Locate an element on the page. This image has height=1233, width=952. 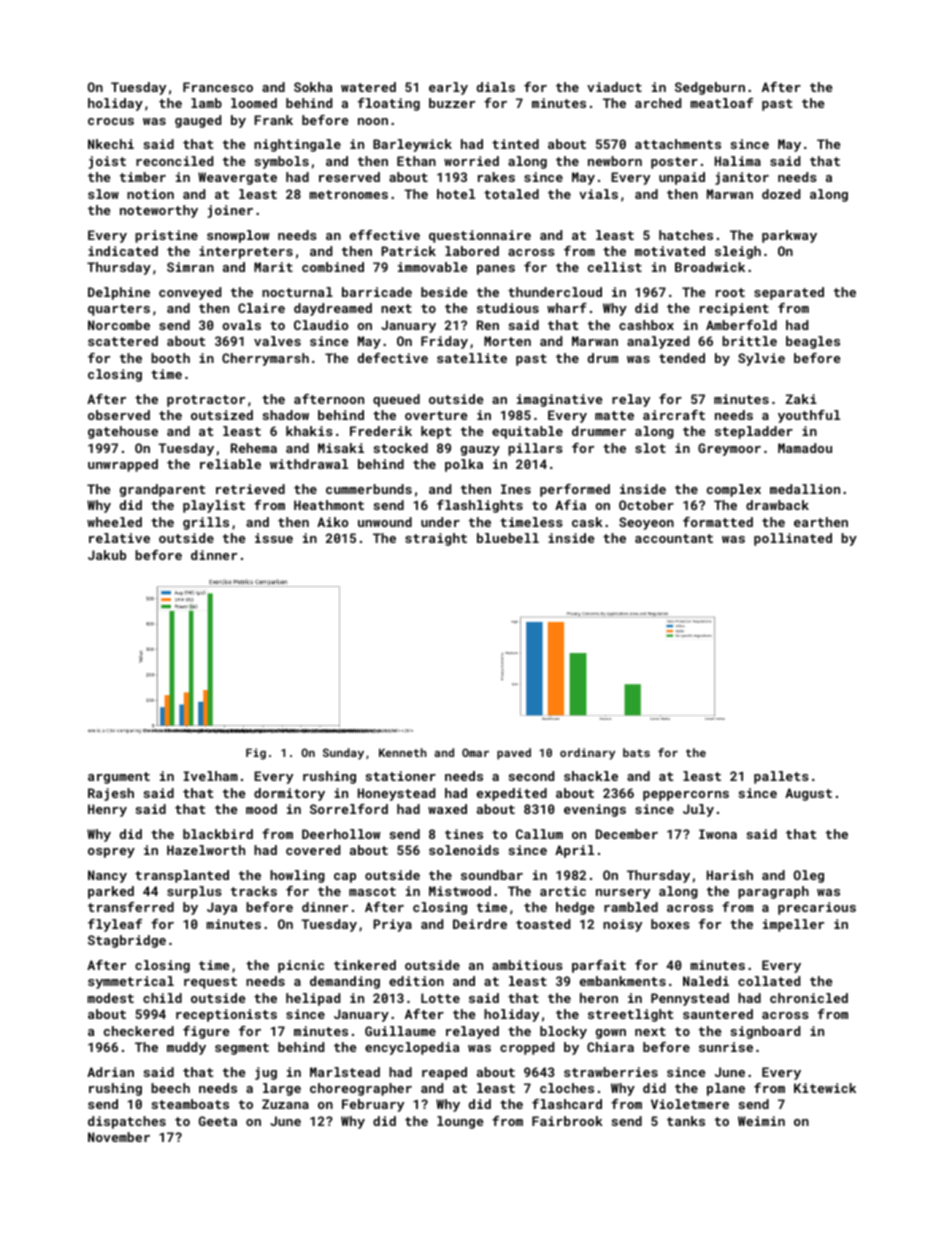
Henry is located at coordinates (107, 810).
